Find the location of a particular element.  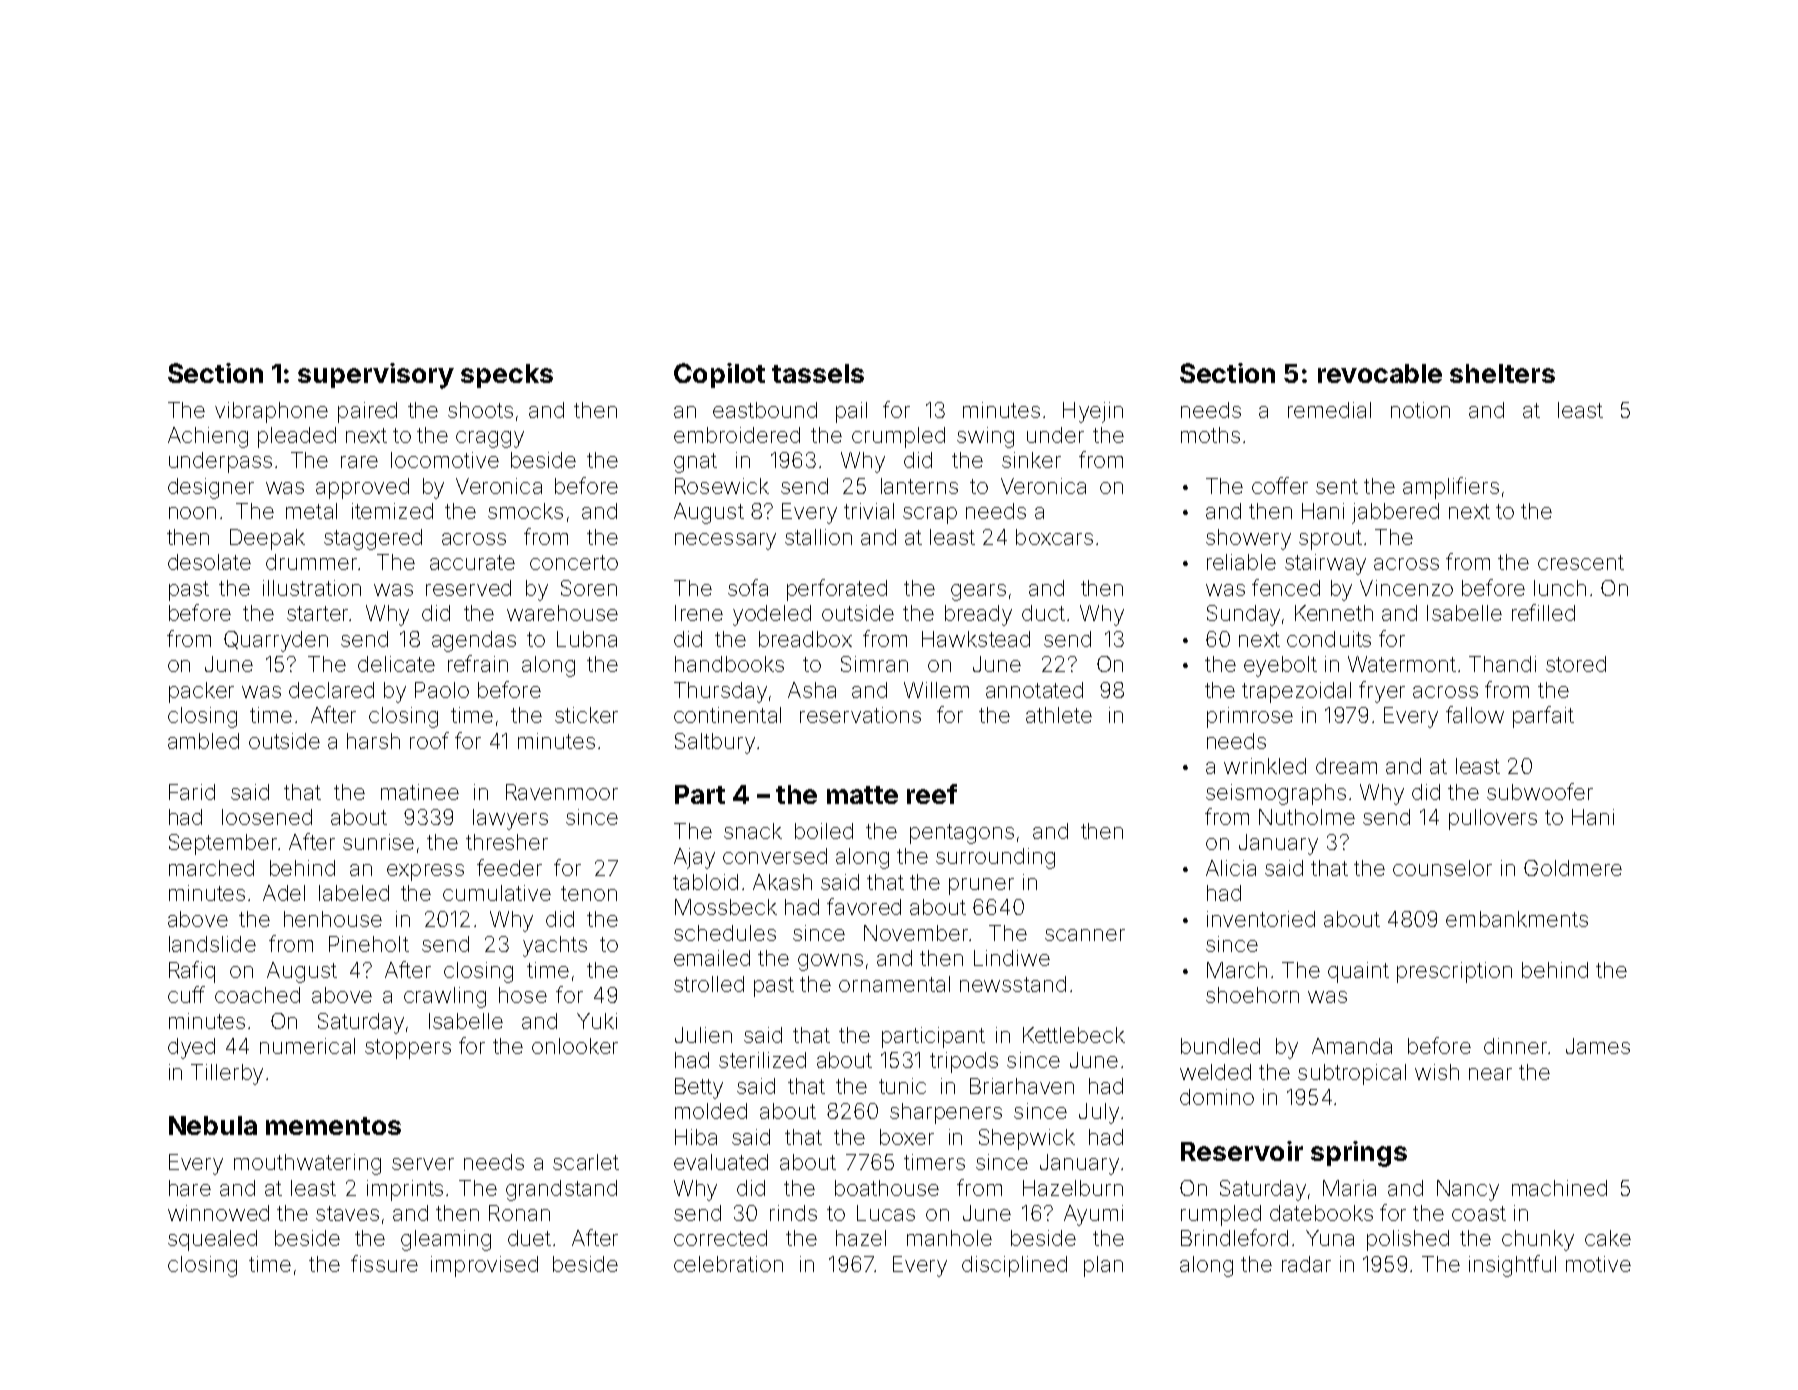

Asha is located at coordinates (812, 690).
